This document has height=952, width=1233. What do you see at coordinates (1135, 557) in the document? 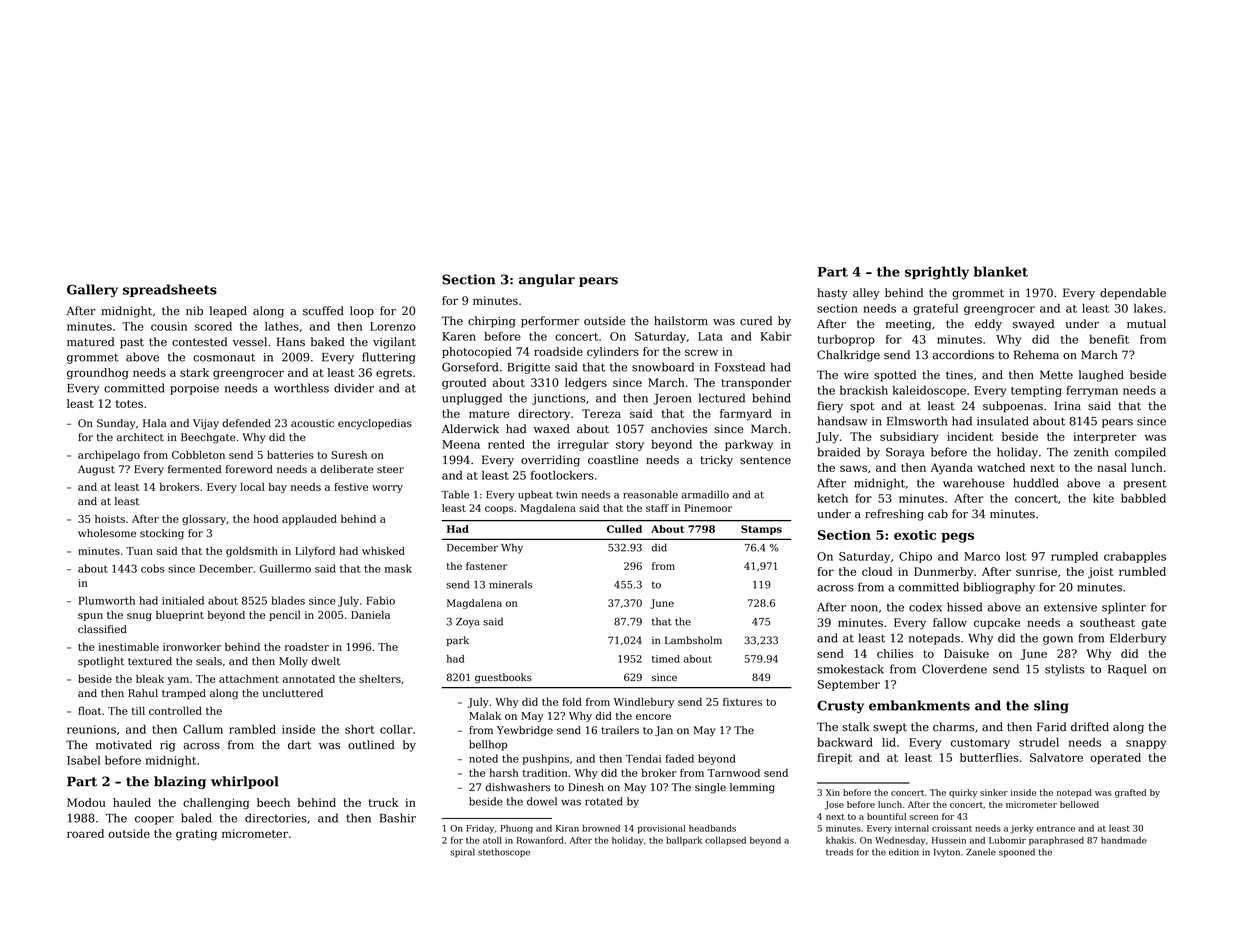
I see `crabapples` at bounding box center [1135, 557].
